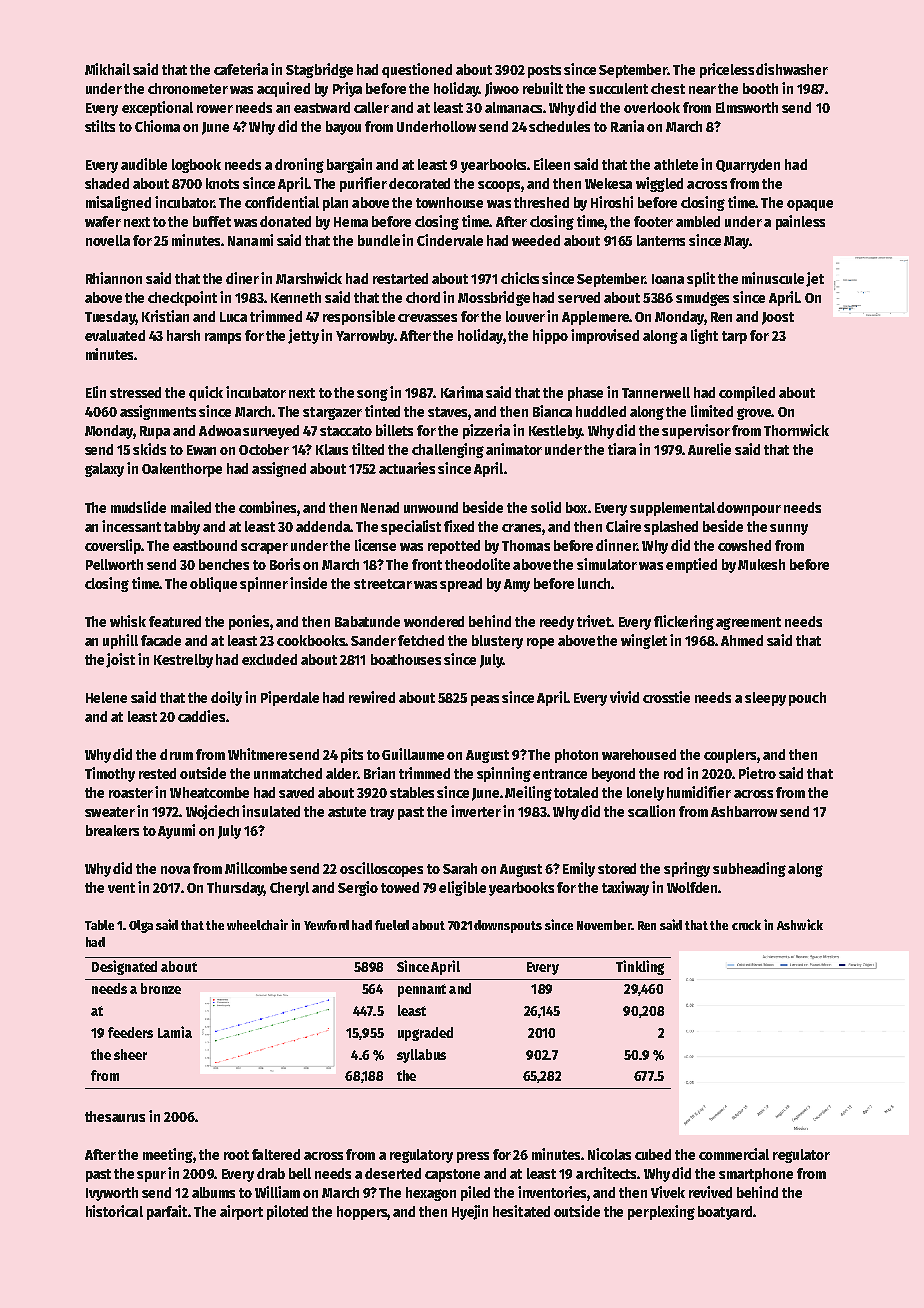 The width and height of the screenshot is (924, 1308). I want to click on priceless, so click(727, 70).
